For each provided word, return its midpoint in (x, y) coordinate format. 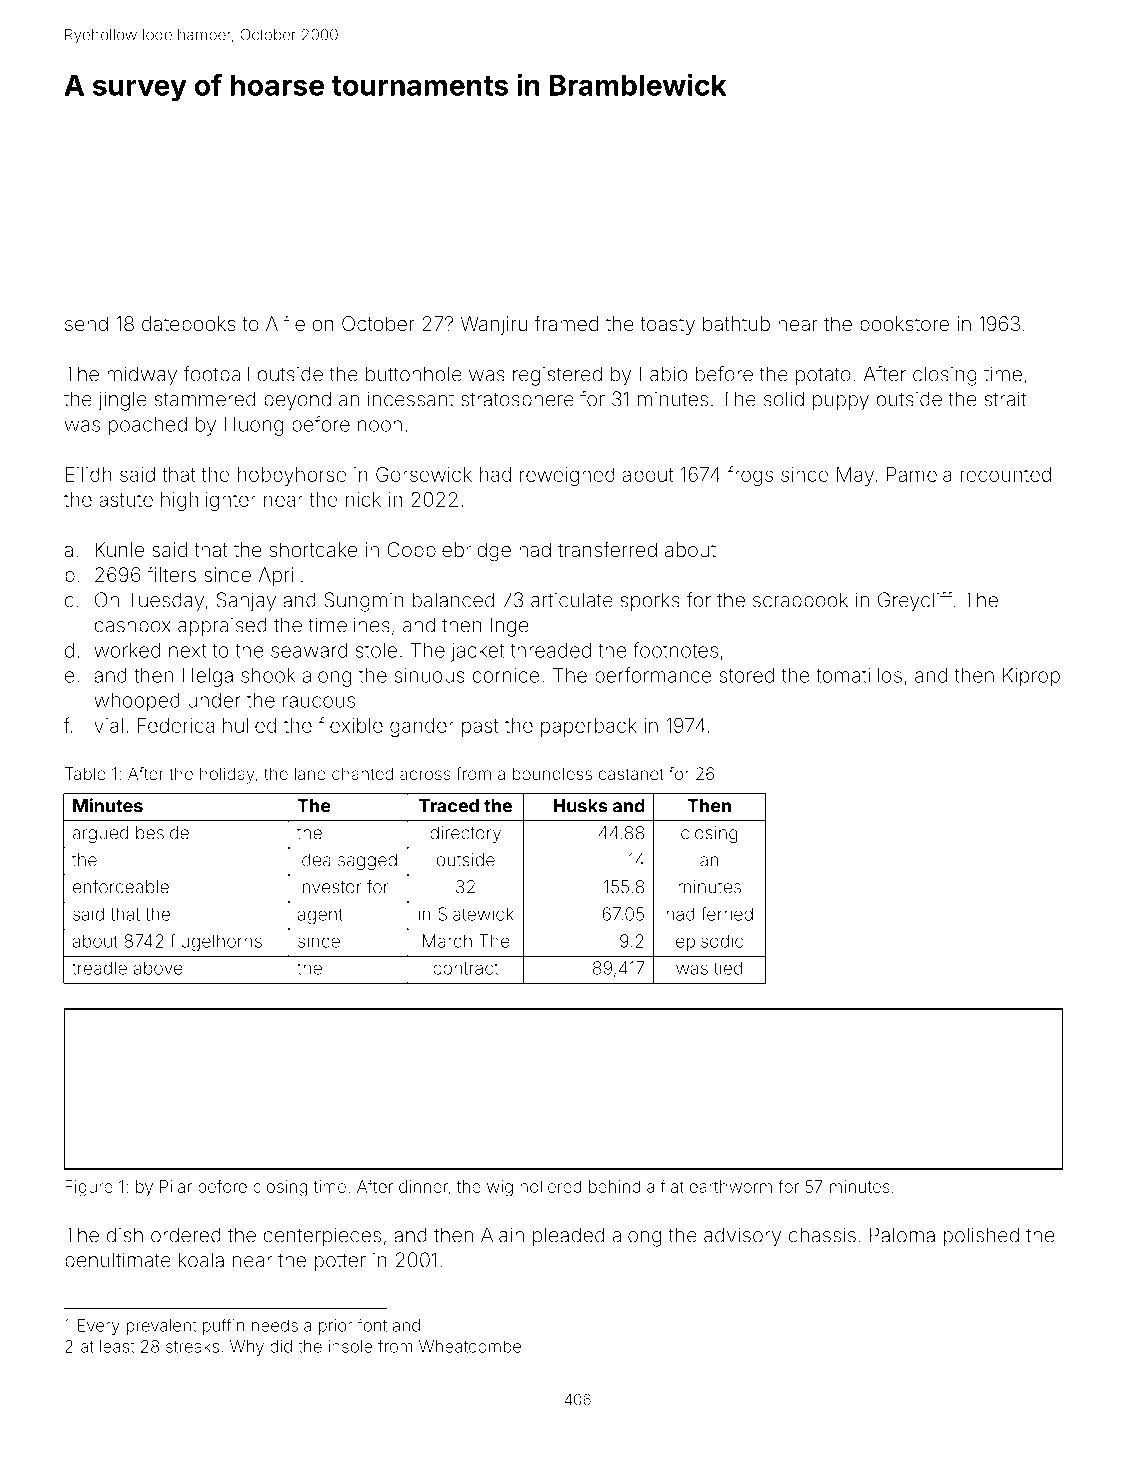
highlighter (208, 501)
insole (350, 1346)
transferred (607, 549)
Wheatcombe (470, 1346)
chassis (822, 1235)
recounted (1006, 474)
